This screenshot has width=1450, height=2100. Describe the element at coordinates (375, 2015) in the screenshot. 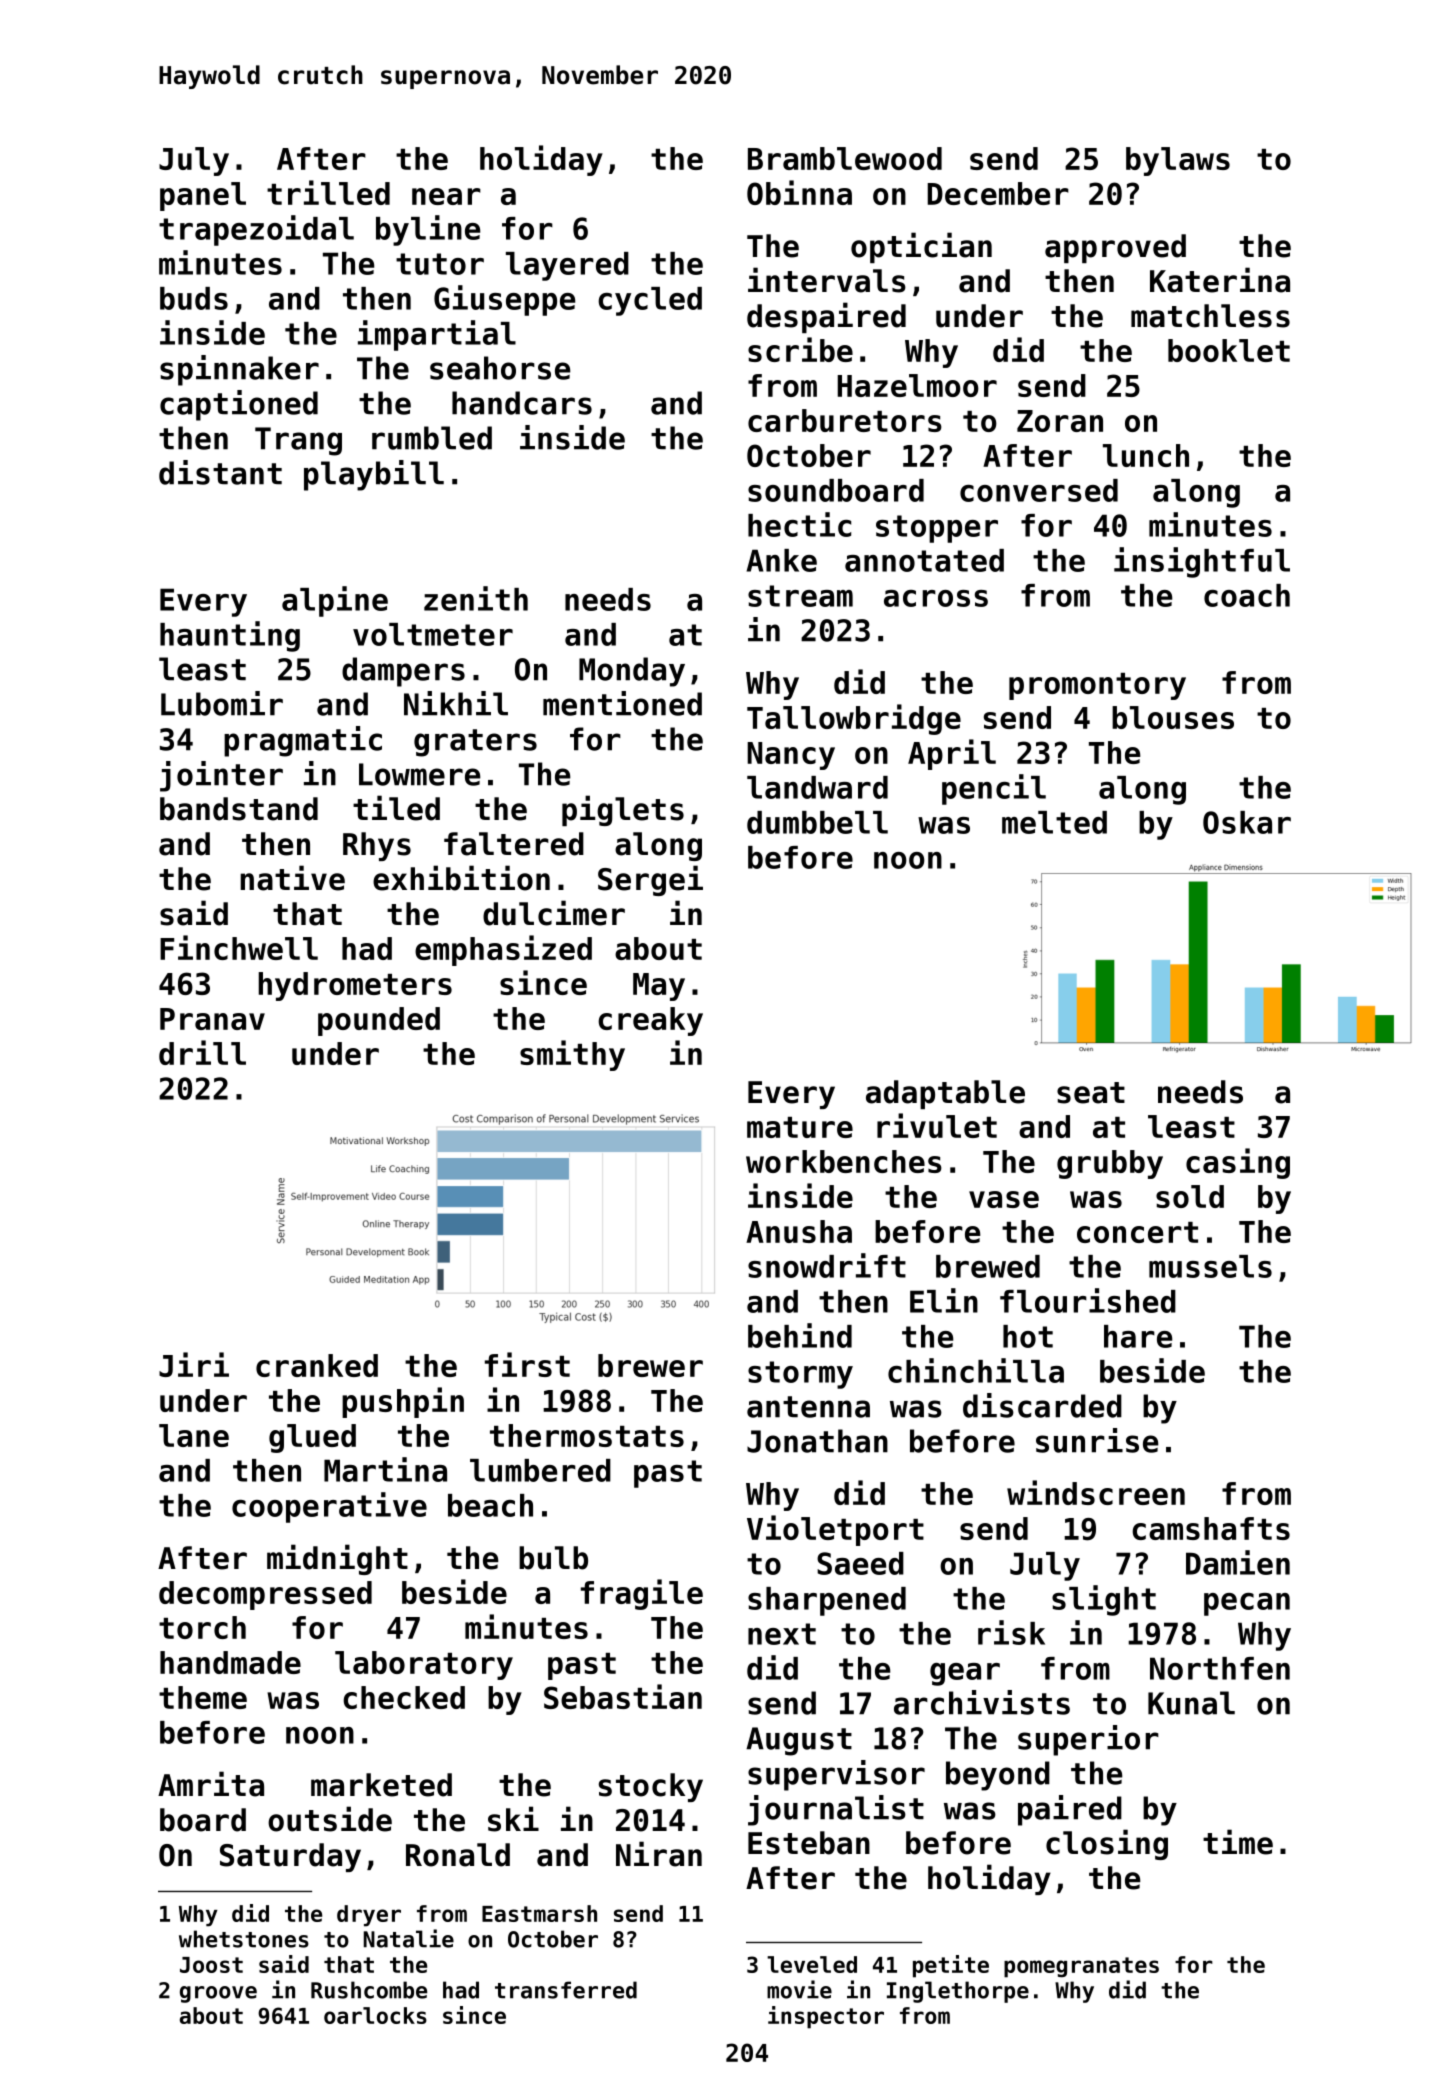

I see `oarlocks` at that location.
